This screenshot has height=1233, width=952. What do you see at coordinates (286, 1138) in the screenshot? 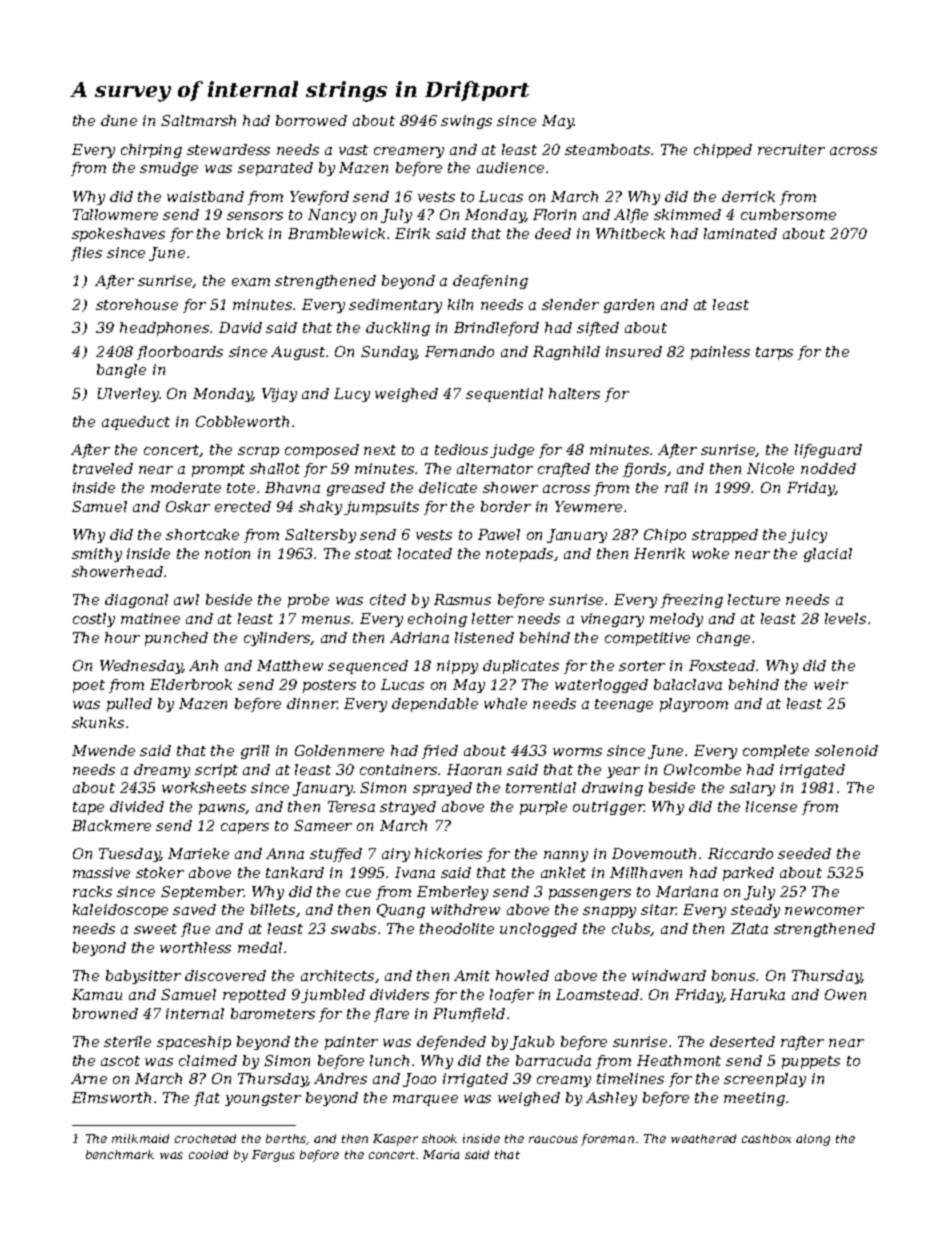
I see `berths` at bounding box center [286, 1138].
